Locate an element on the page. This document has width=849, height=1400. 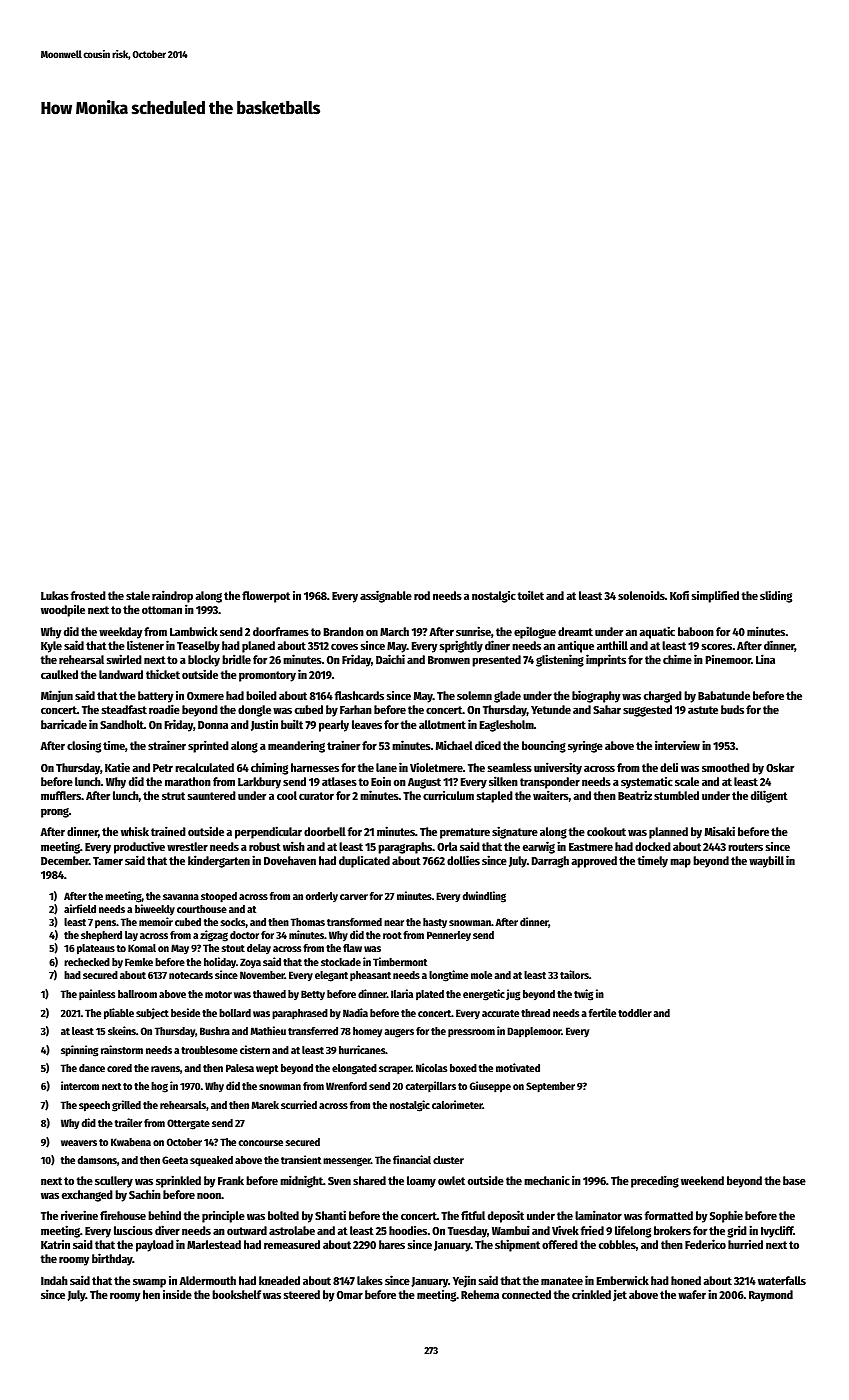
Babatunde is located at coordinates (724, 695).
